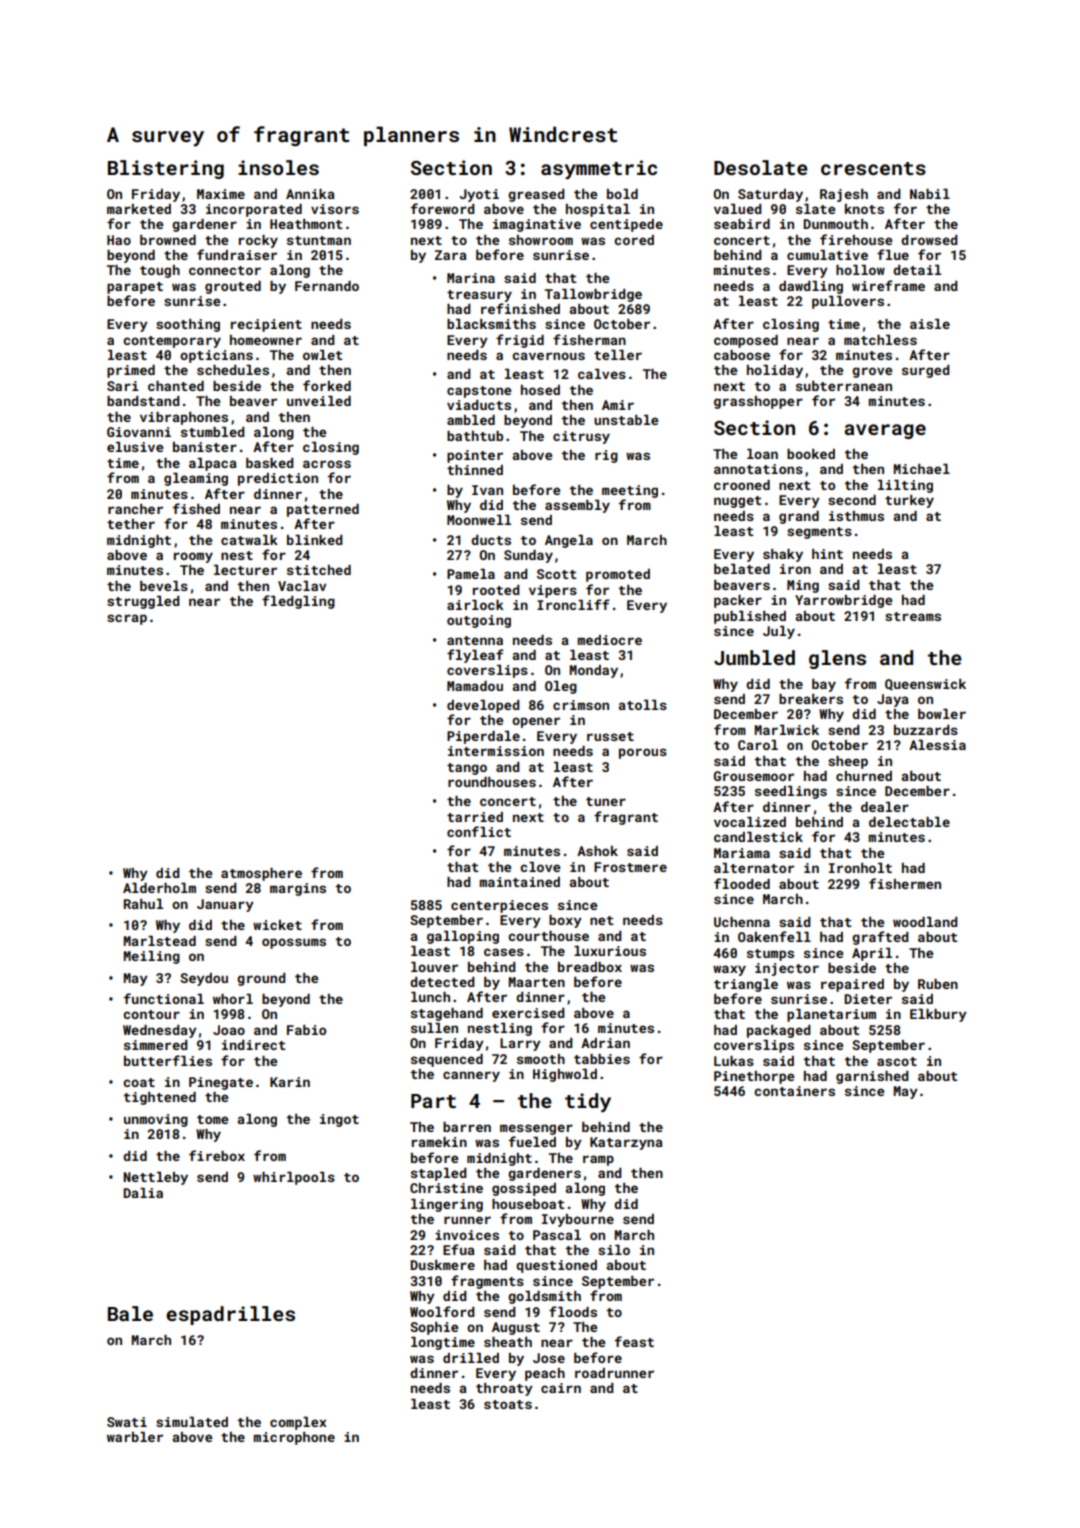 This screenshot has height=1528, width=1080. I want to click on espadrilles, so click(230, 1315).
